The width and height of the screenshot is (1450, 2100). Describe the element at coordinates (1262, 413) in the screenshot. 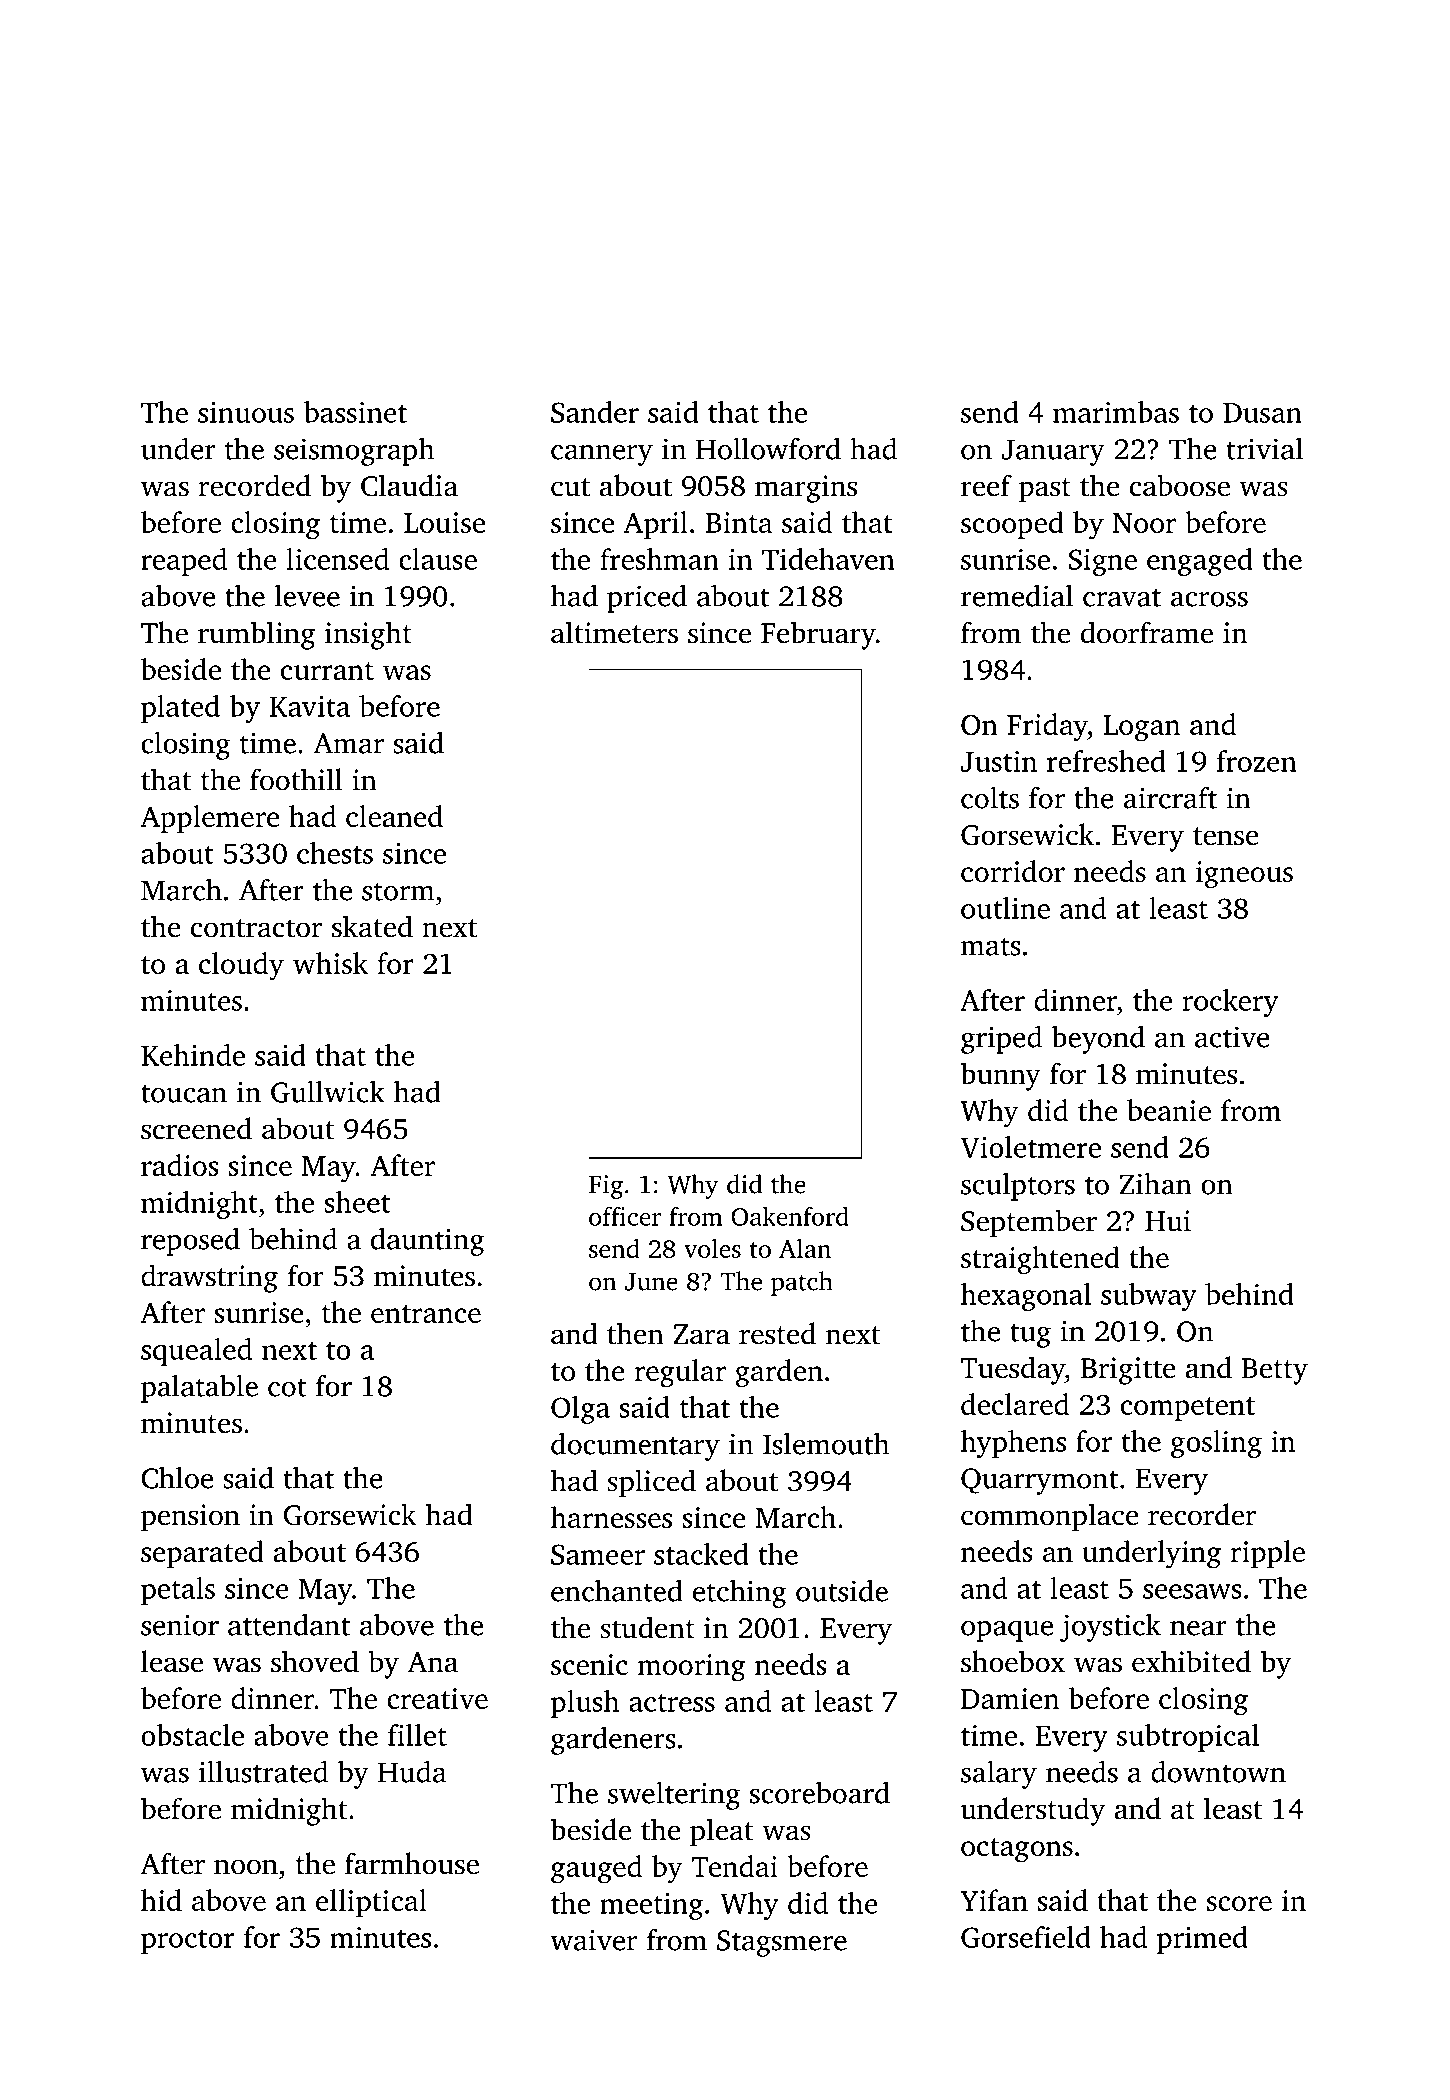

I see `Dusan` at that location.
